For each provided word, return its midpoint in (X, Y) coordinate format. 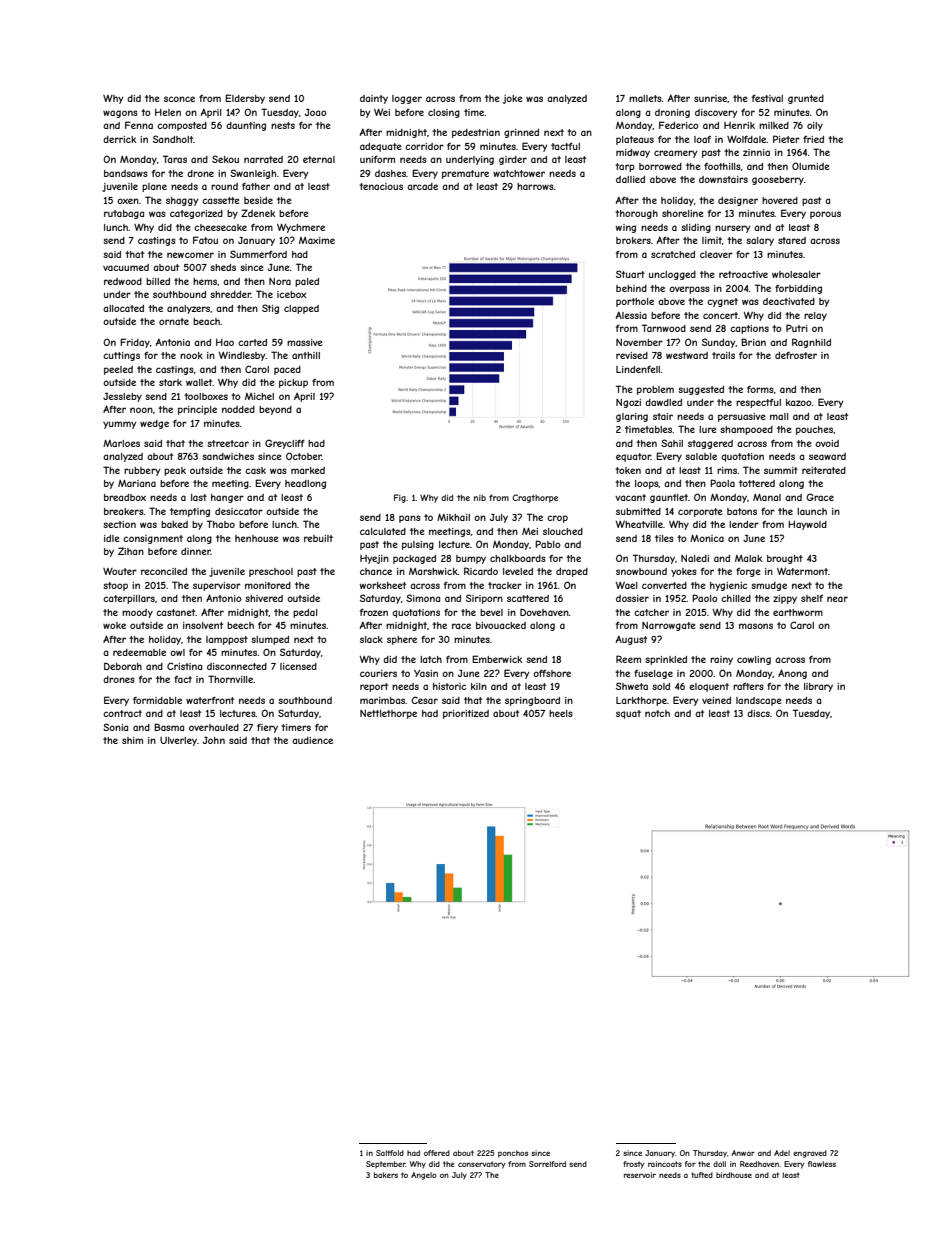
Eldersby (245, 99)
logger (407, 99)
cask (255, 470)
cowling (754, 660)
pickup (293, 383)
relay (815, 316)
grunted (806, 99)
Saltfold (390, 1153)
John (214, 740)
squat (628, 714)
